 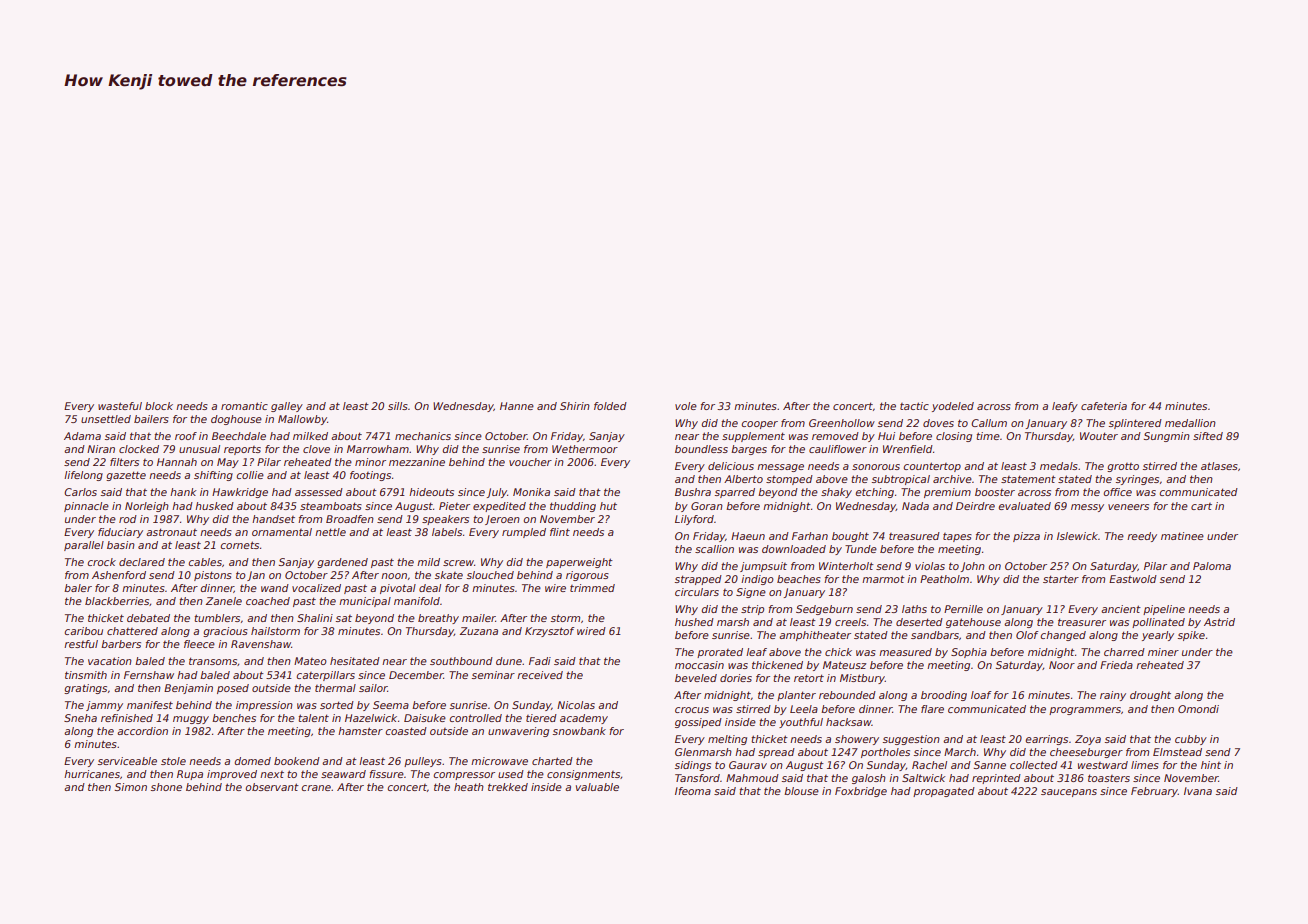 What do you see at coordinates (316, 788) in the screenshot?
I see `crane` at bounding box center [316, 788].
